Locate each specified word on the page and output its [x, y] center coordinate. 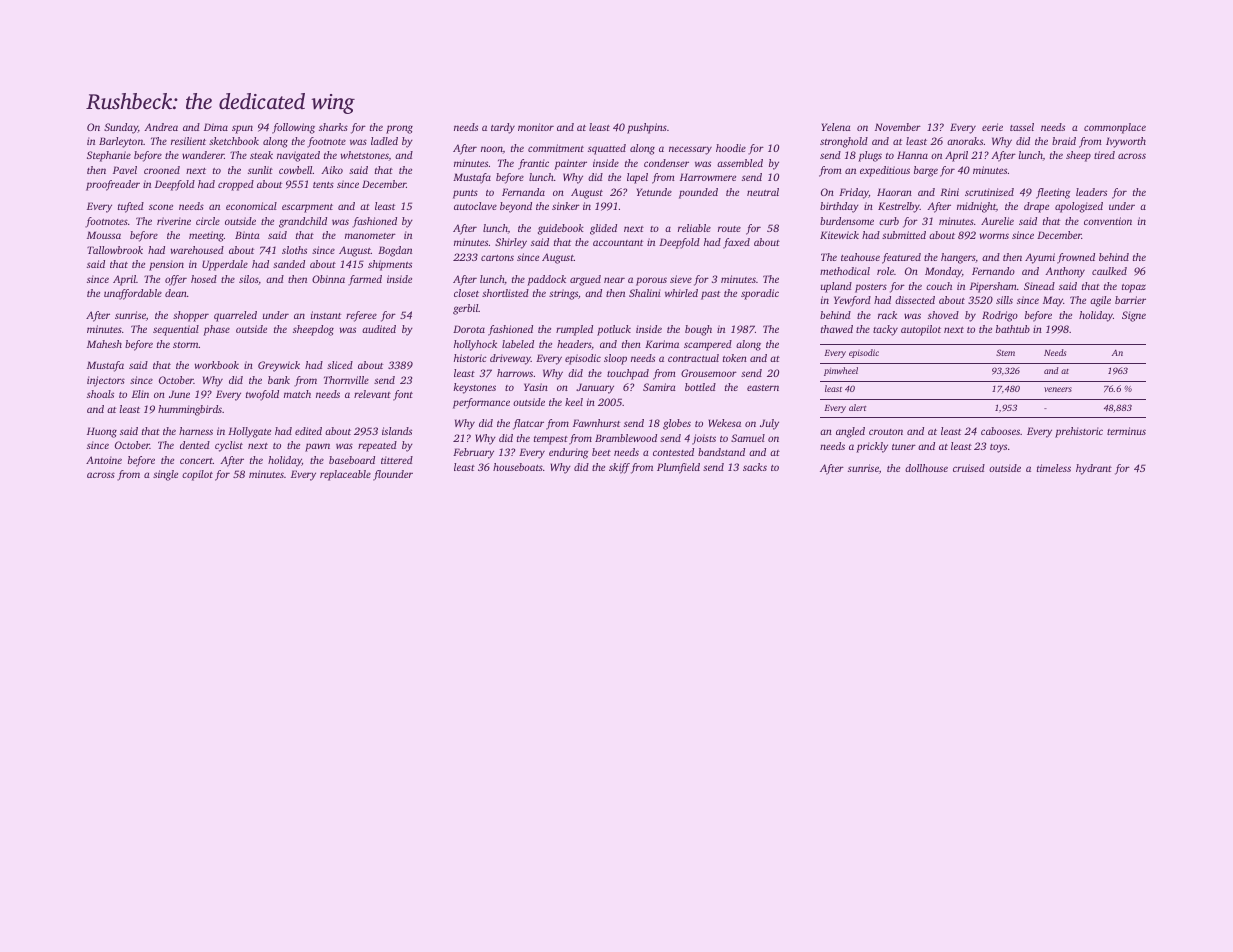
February [473, 453]
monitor [536, 127]
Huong [102, 432]
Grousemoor [709, 373]
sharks [333, 127]
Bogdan [395, 251]
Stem [1005, 352]
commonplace [1115, 128]
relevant [372, 394]
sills [1004, 300]
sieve [681, 279]
